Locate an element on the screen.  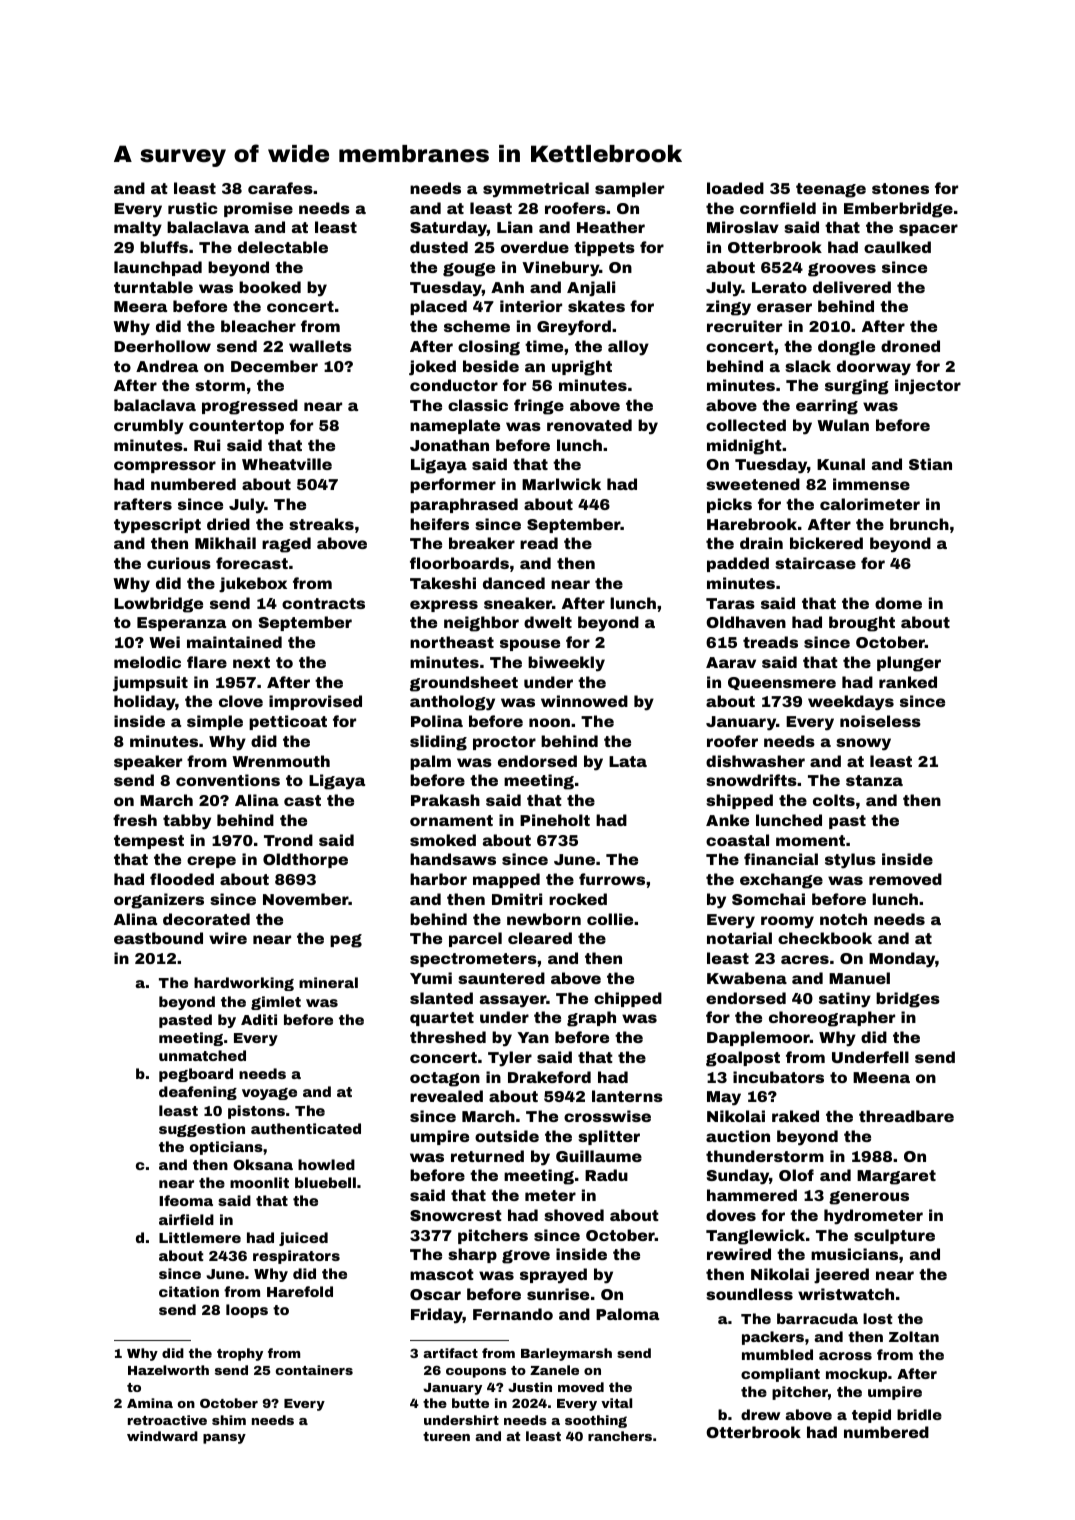
rocked is located at coordinates (578, 899).
